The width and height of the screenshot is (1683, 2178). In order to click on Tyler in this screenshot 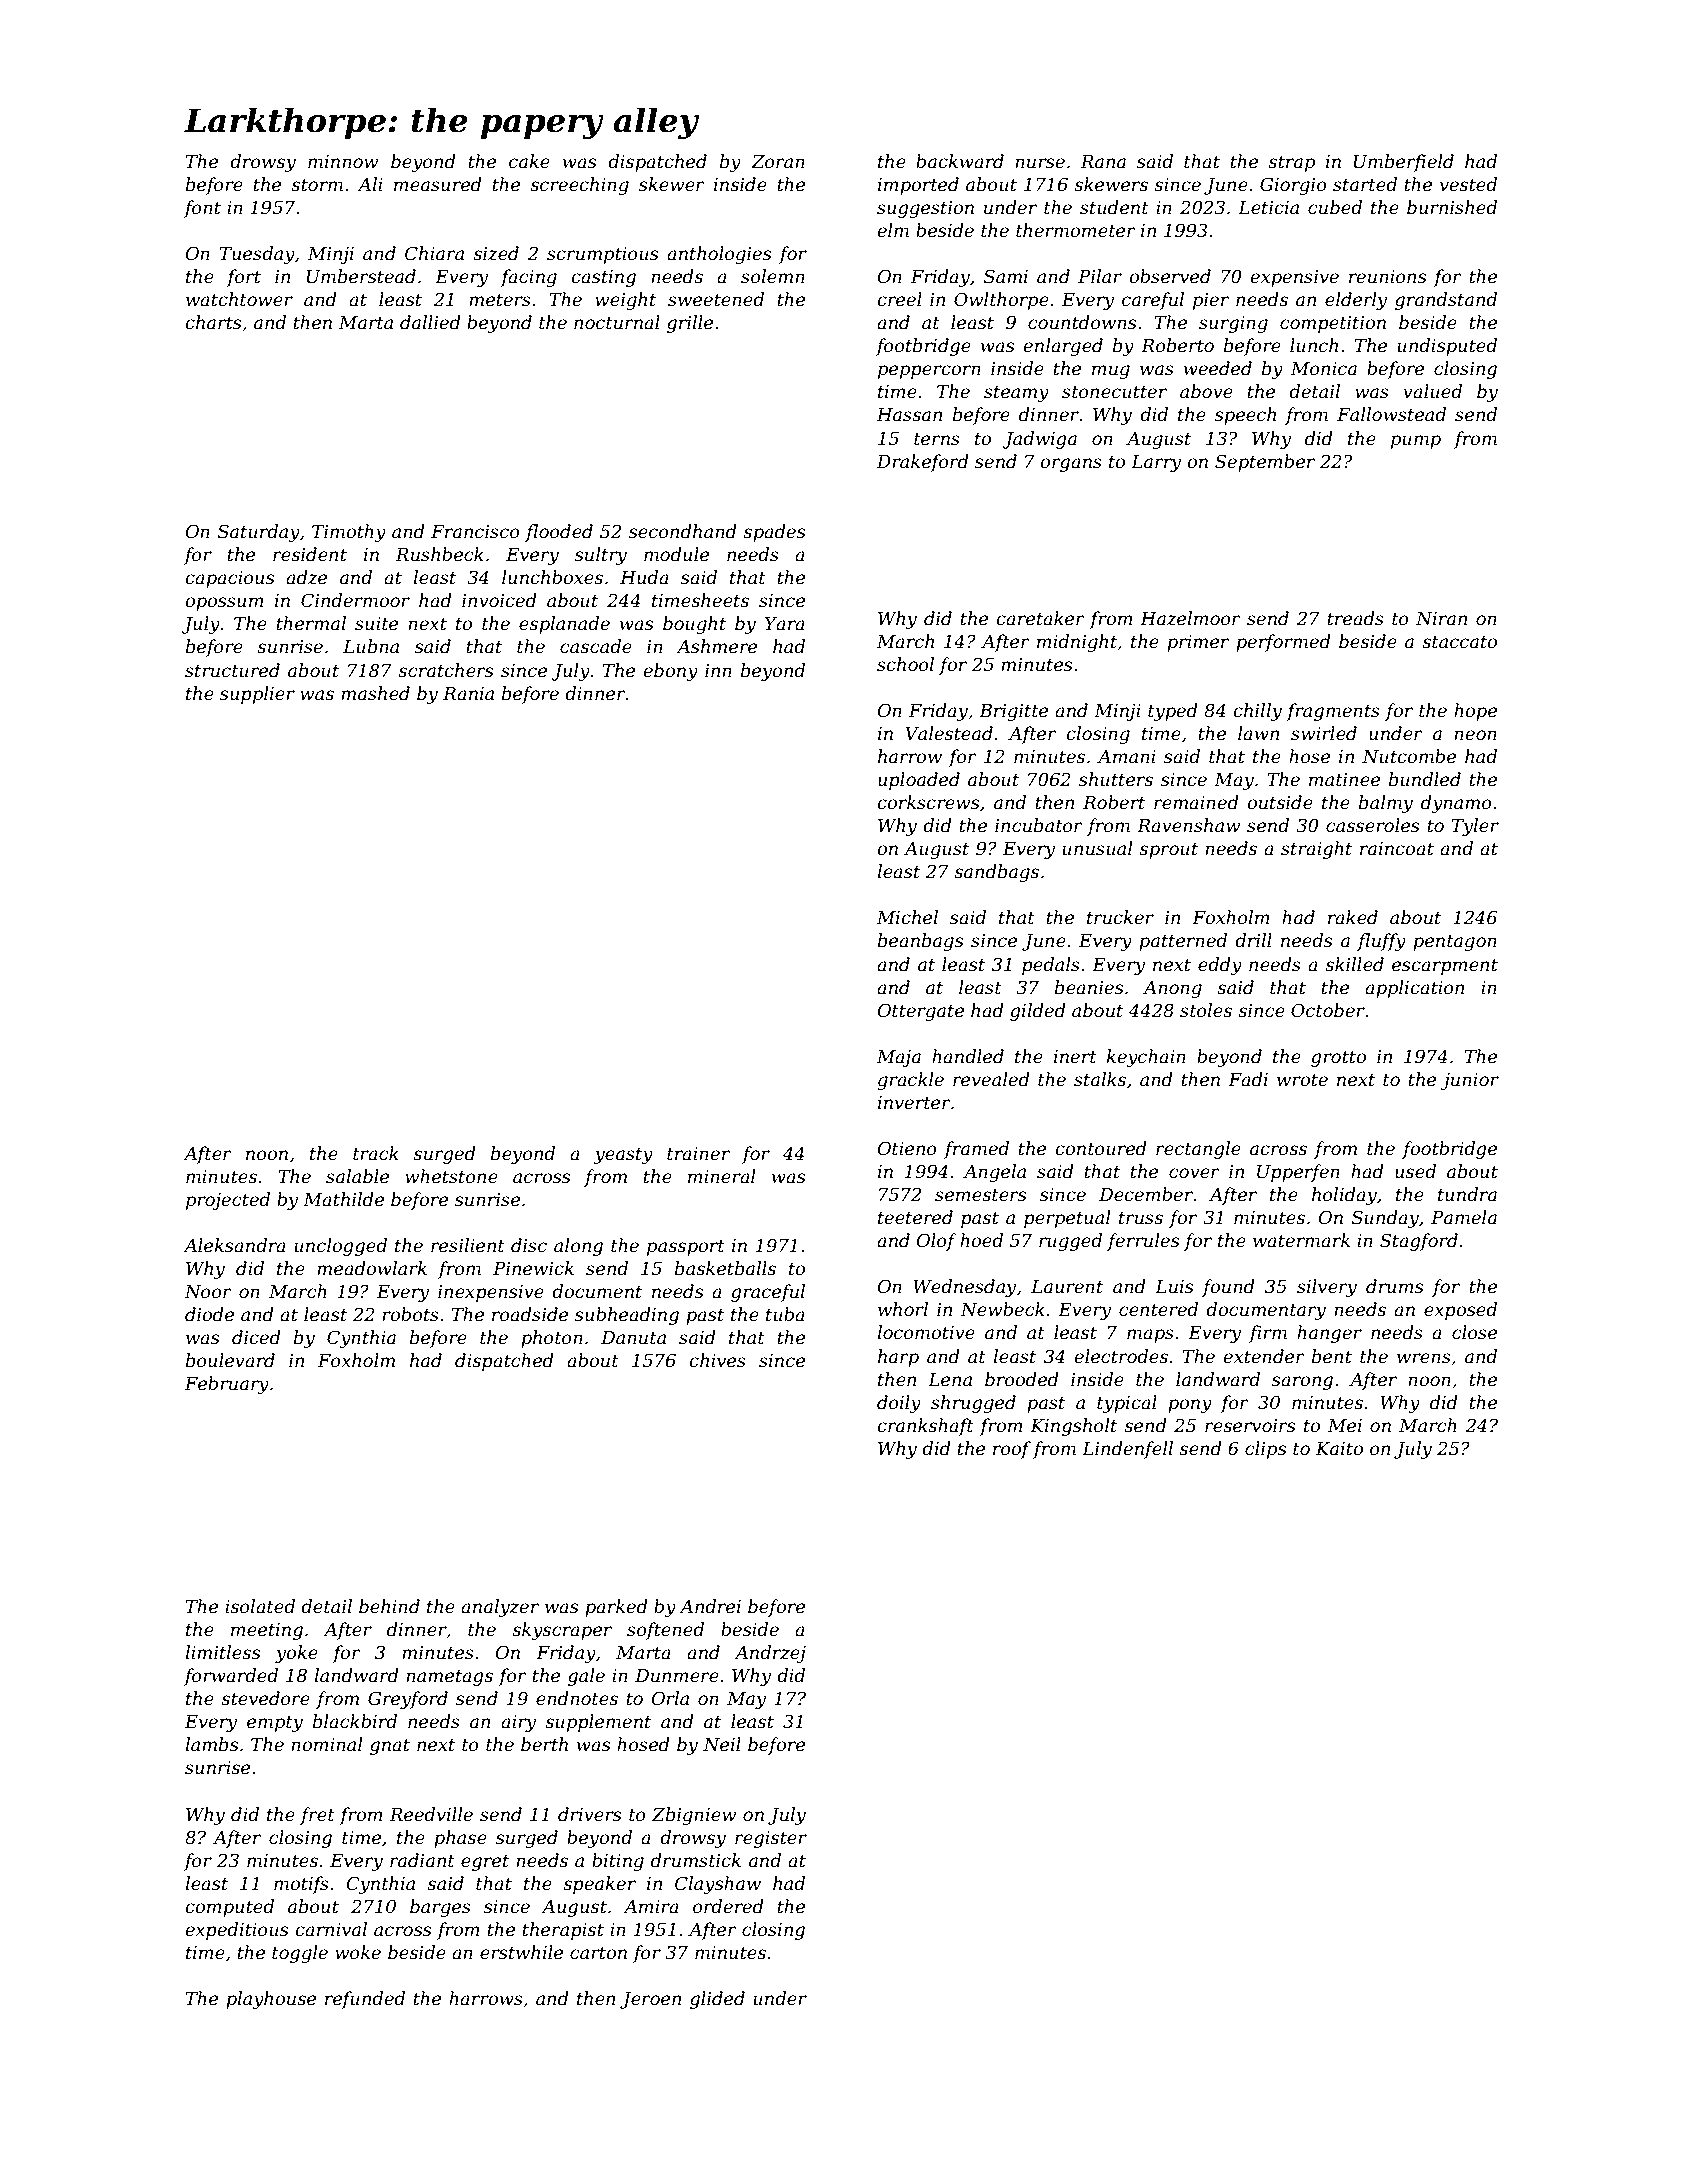, I will do `click(1475, 827)`.
